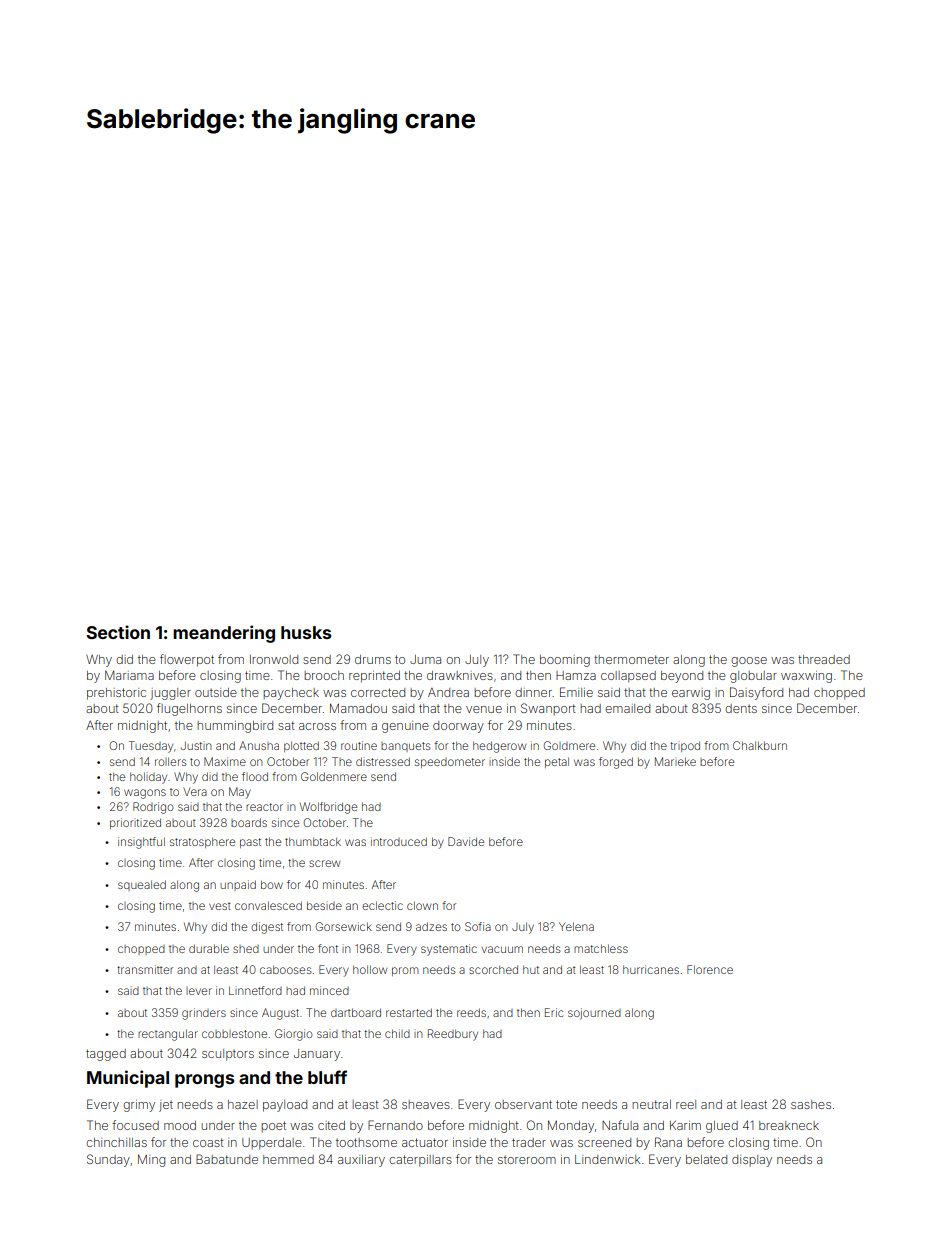  What do you see at coordinates (710, 969) in the page?
I see `Florence` at bounding box center [710, 969].
